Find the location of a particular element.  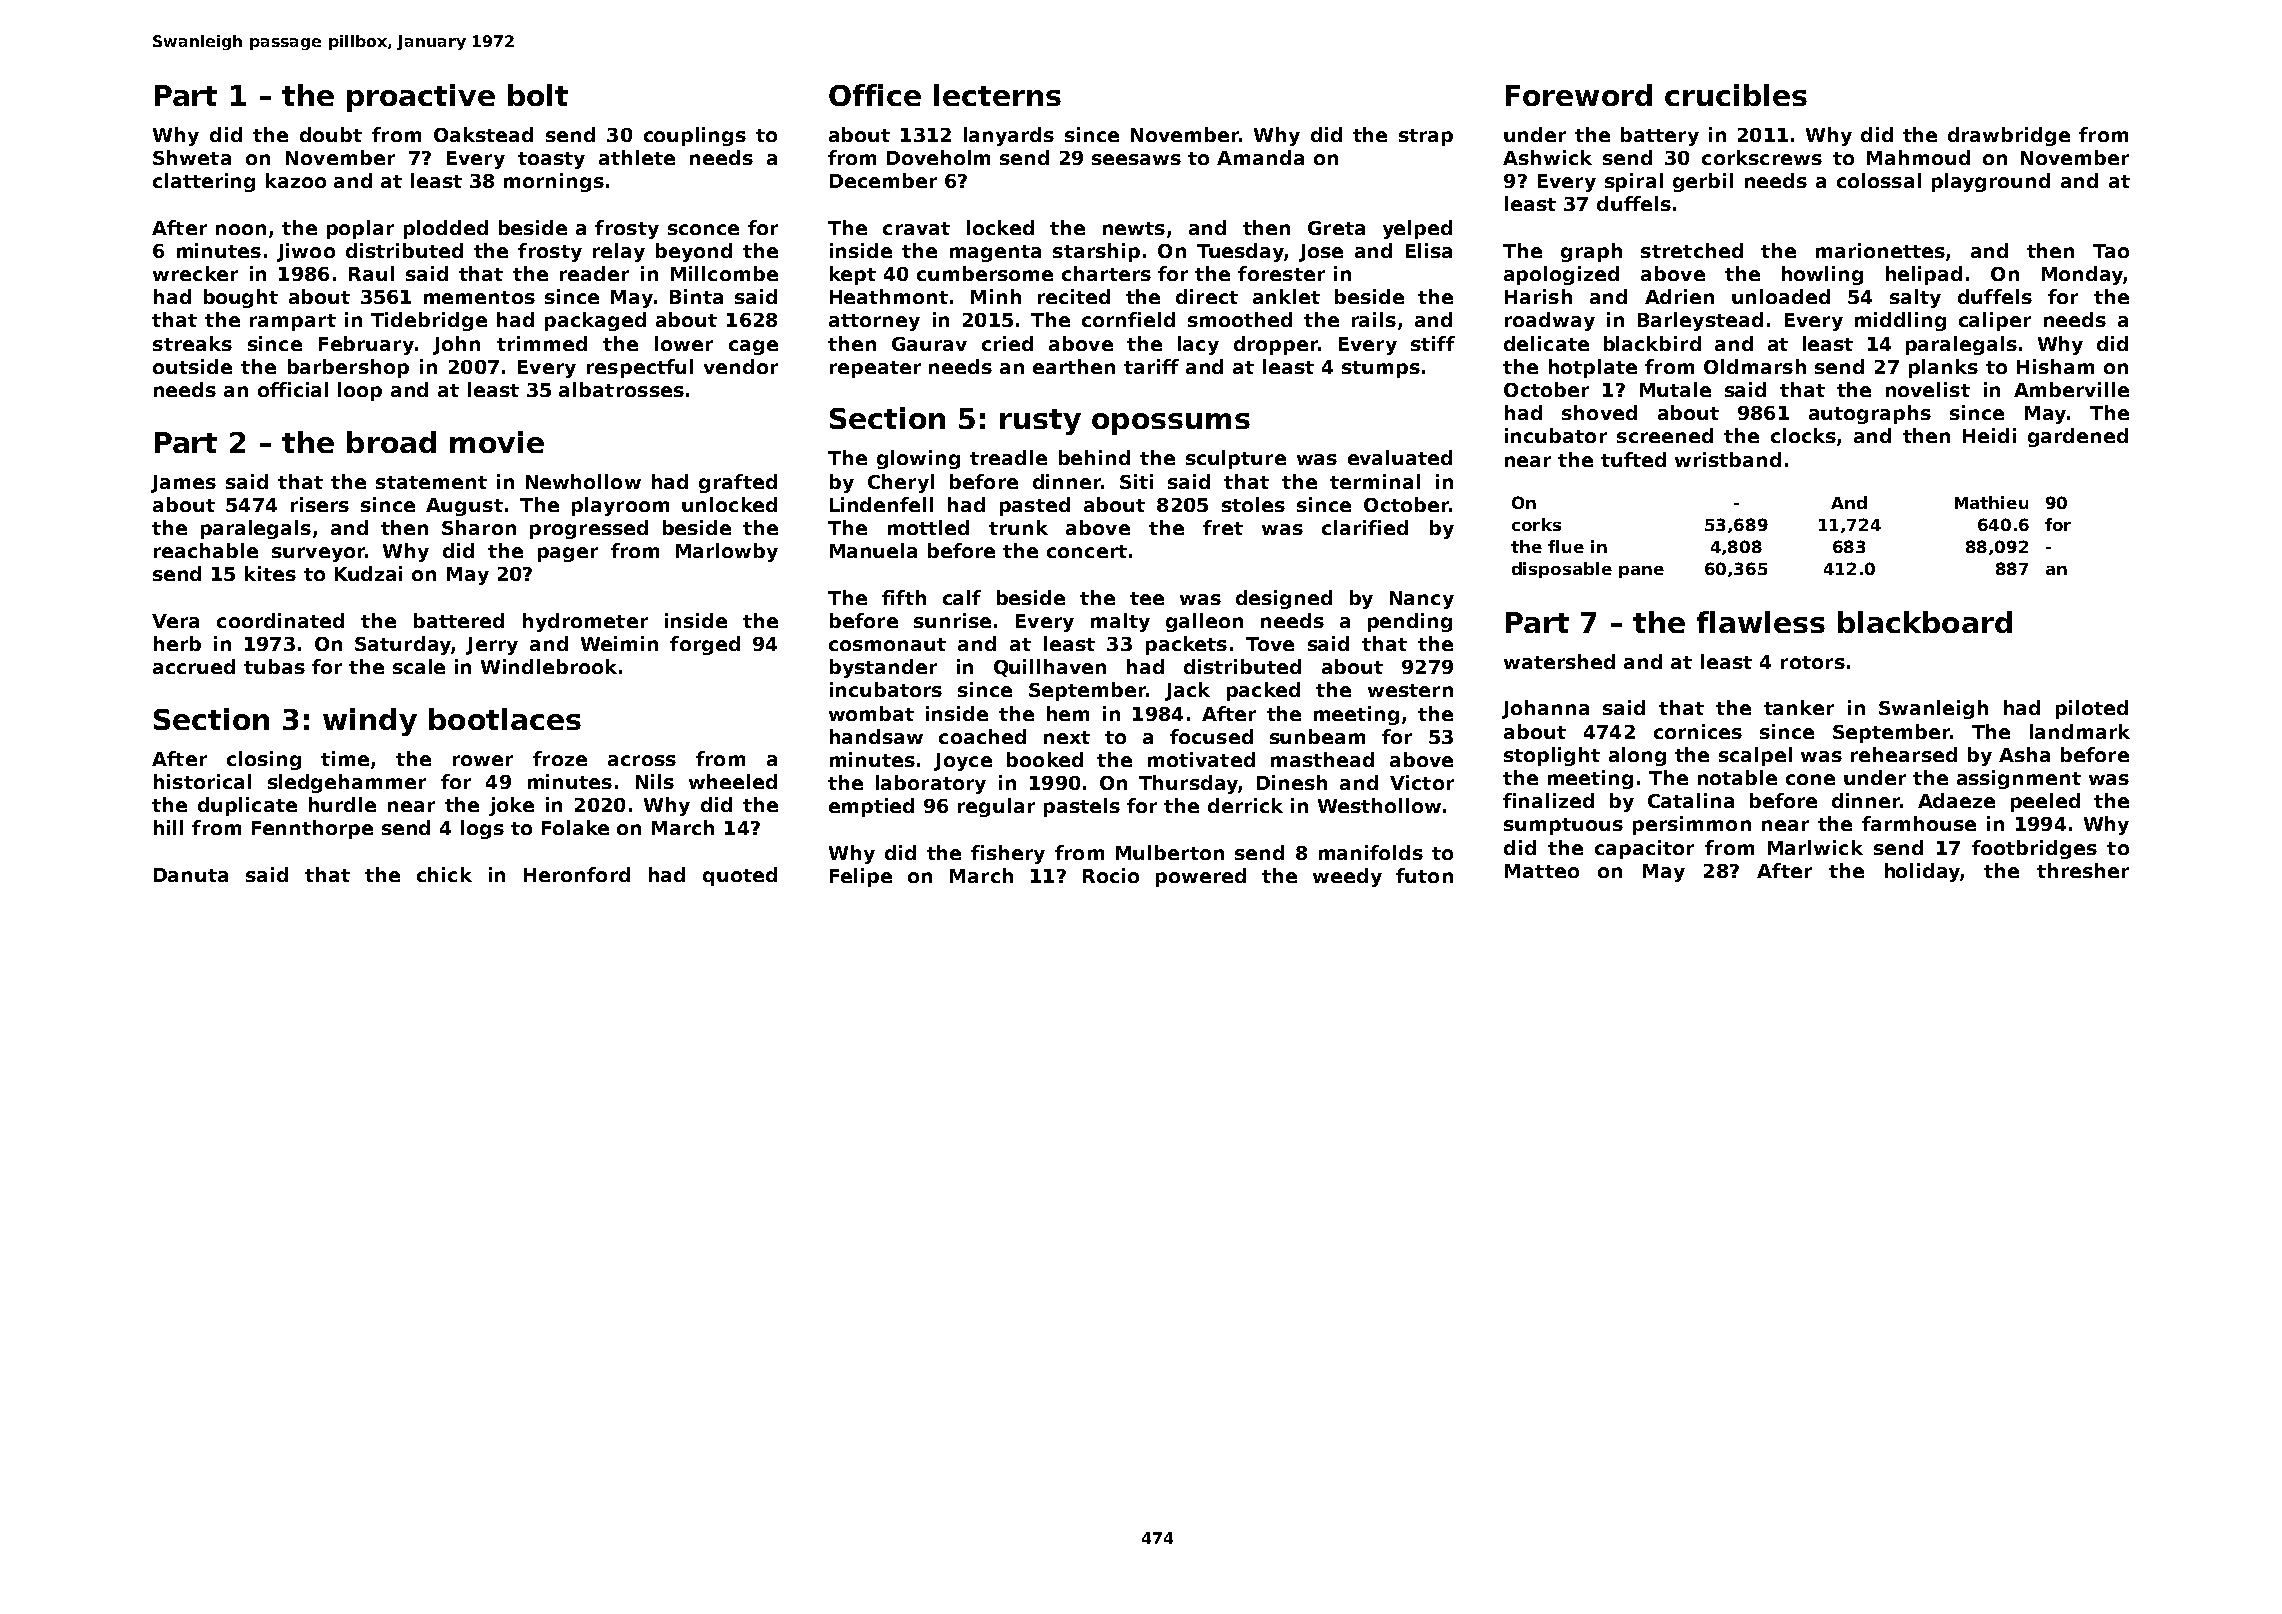

clocks is located at coordinates (1803, 435).
